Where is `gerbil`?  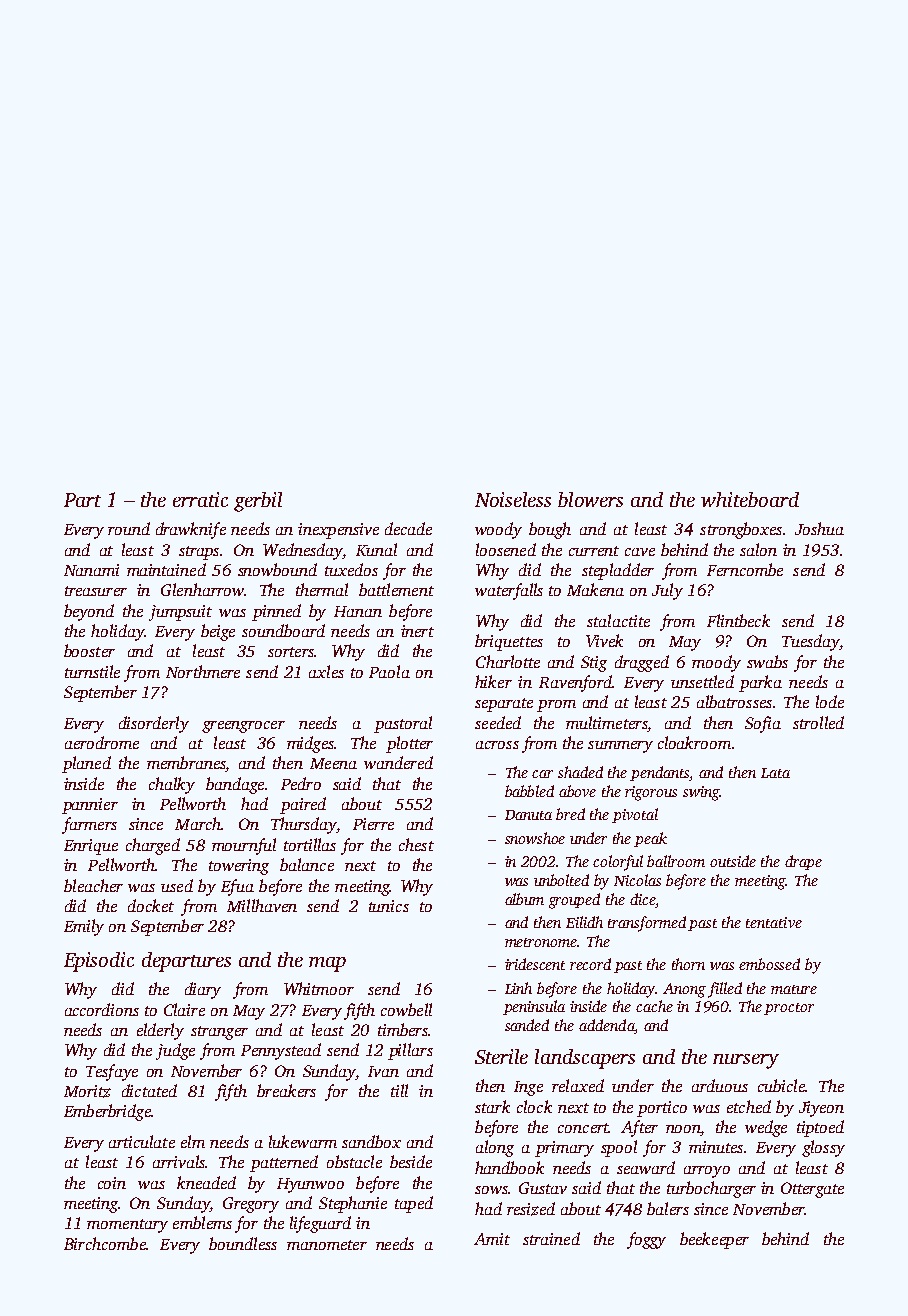
gerbil is located at coordinates (258, 502).
